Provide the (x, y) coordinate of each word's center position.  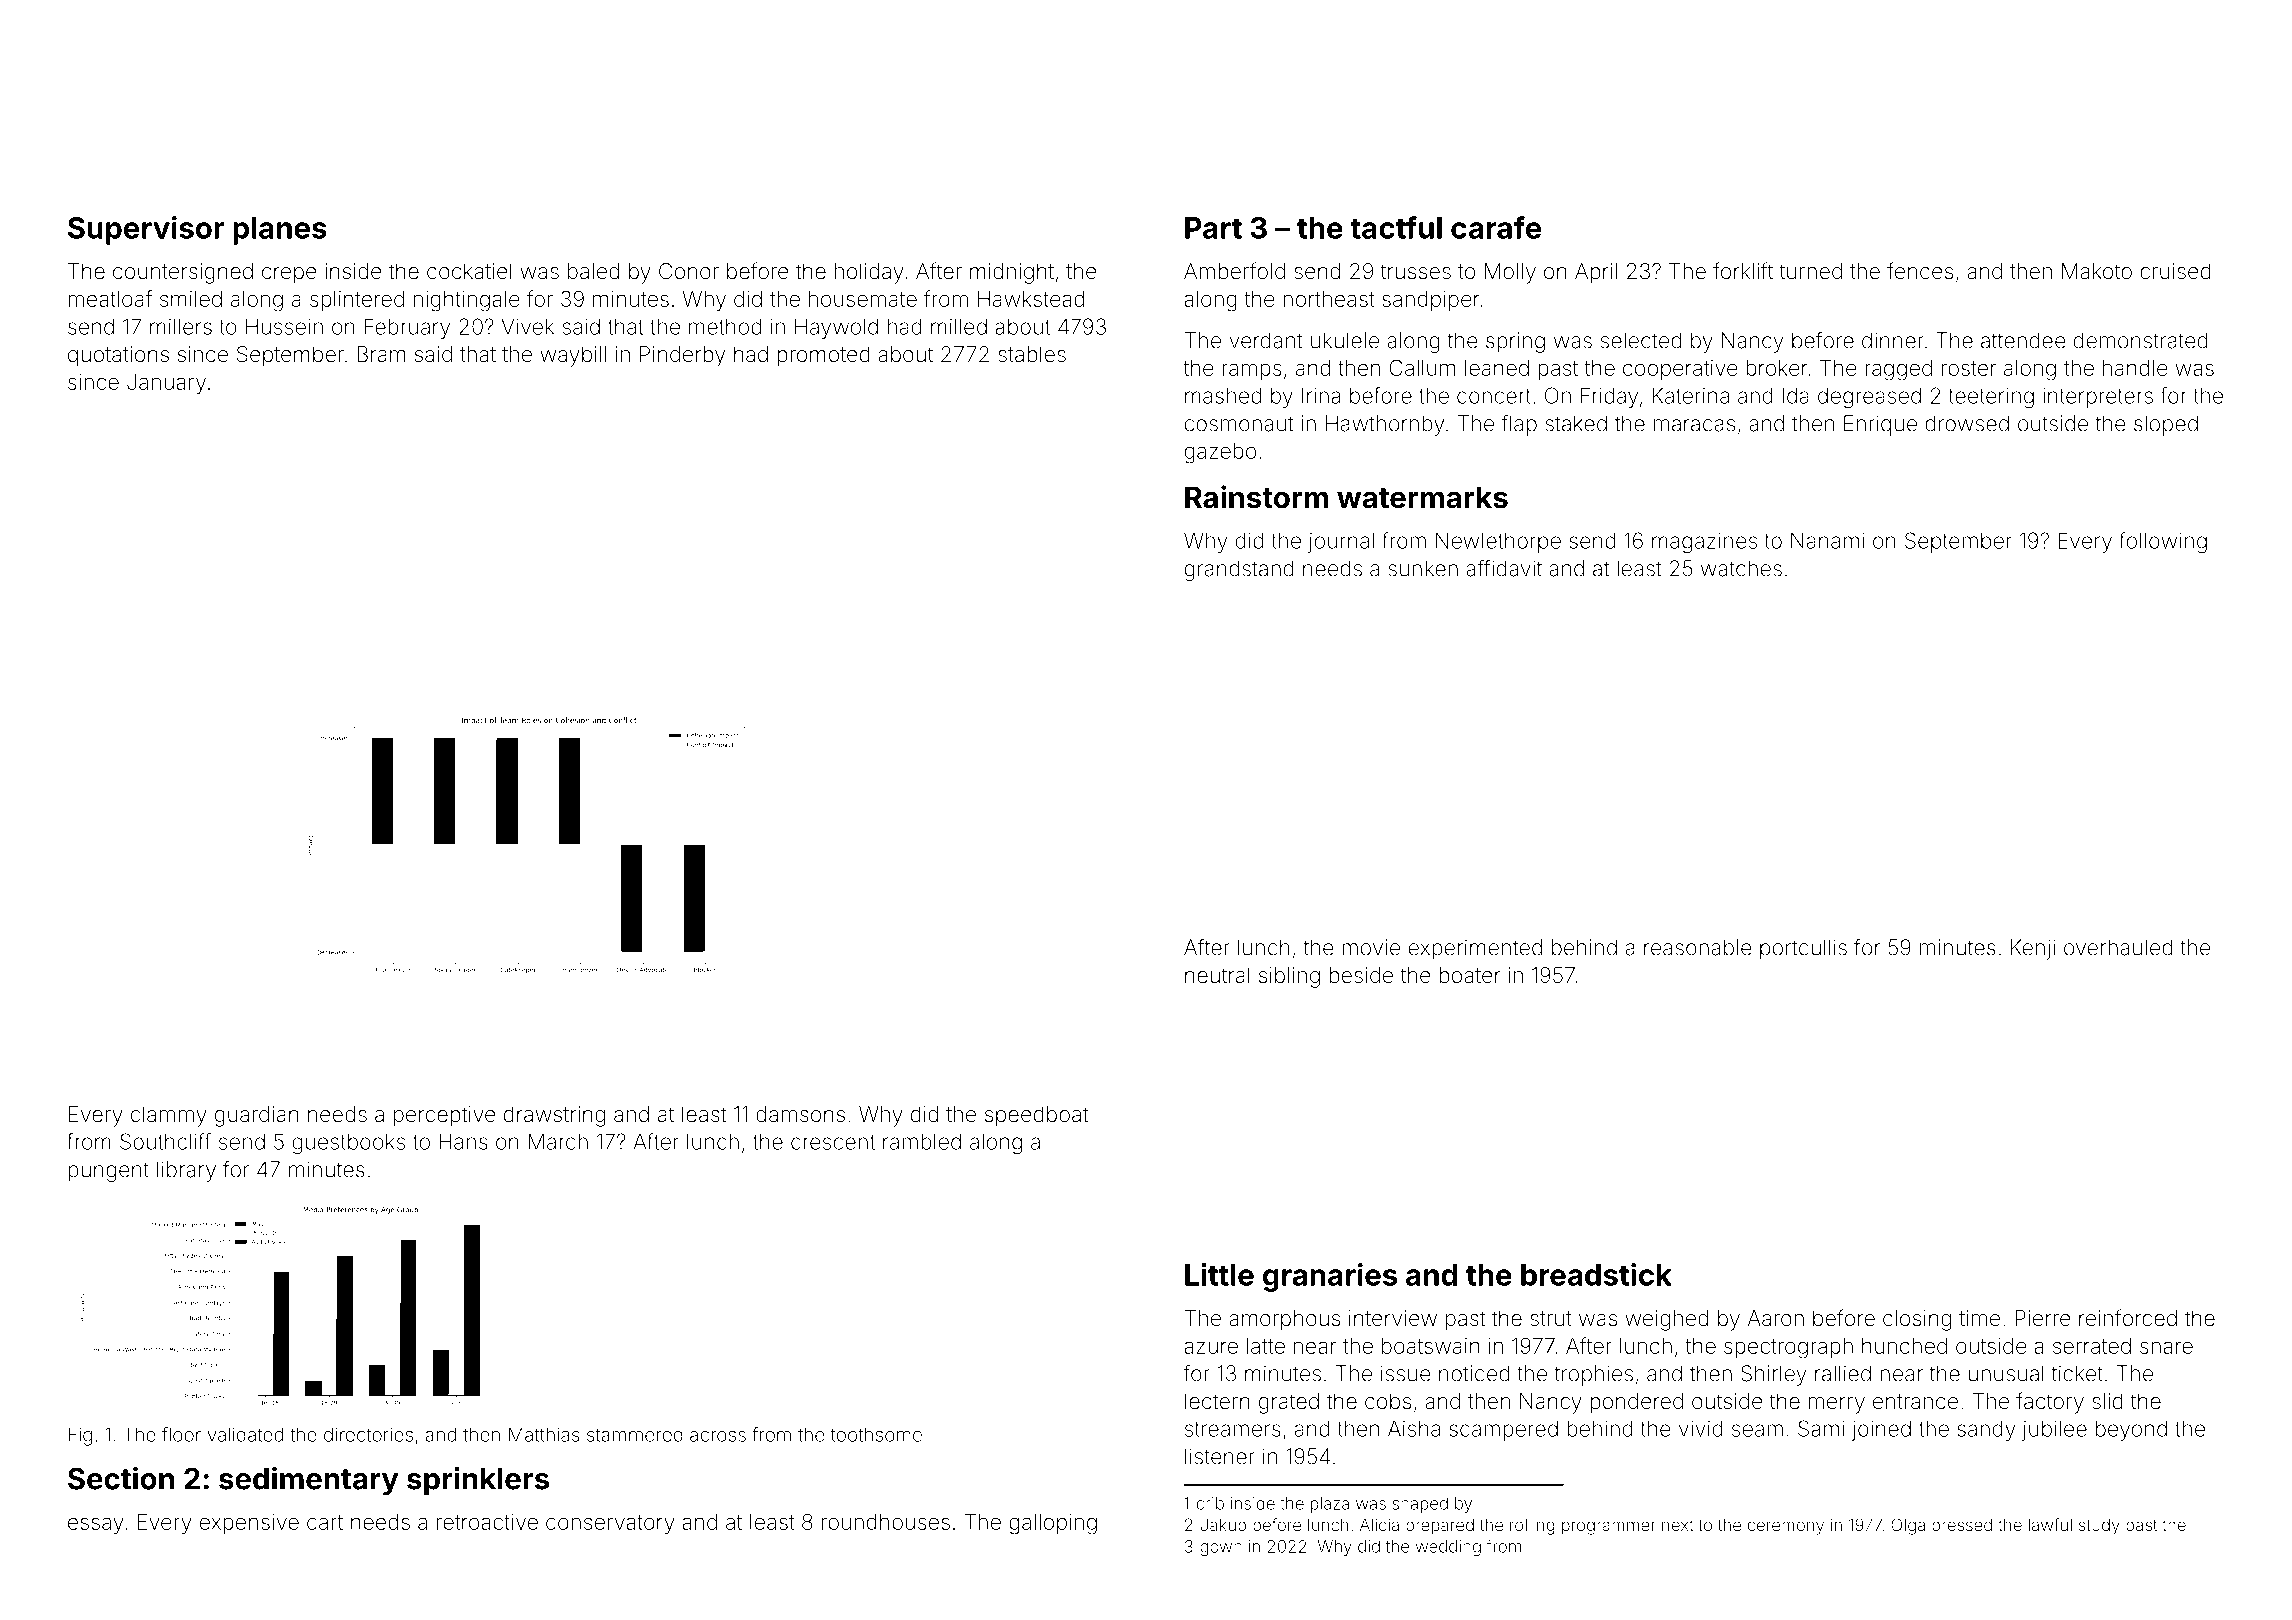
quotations (118, 356)
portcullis (1803, 949)
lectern (1217, 1401)
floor (181, 1434)
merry (1837, 1405)
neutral (1217, 975)
